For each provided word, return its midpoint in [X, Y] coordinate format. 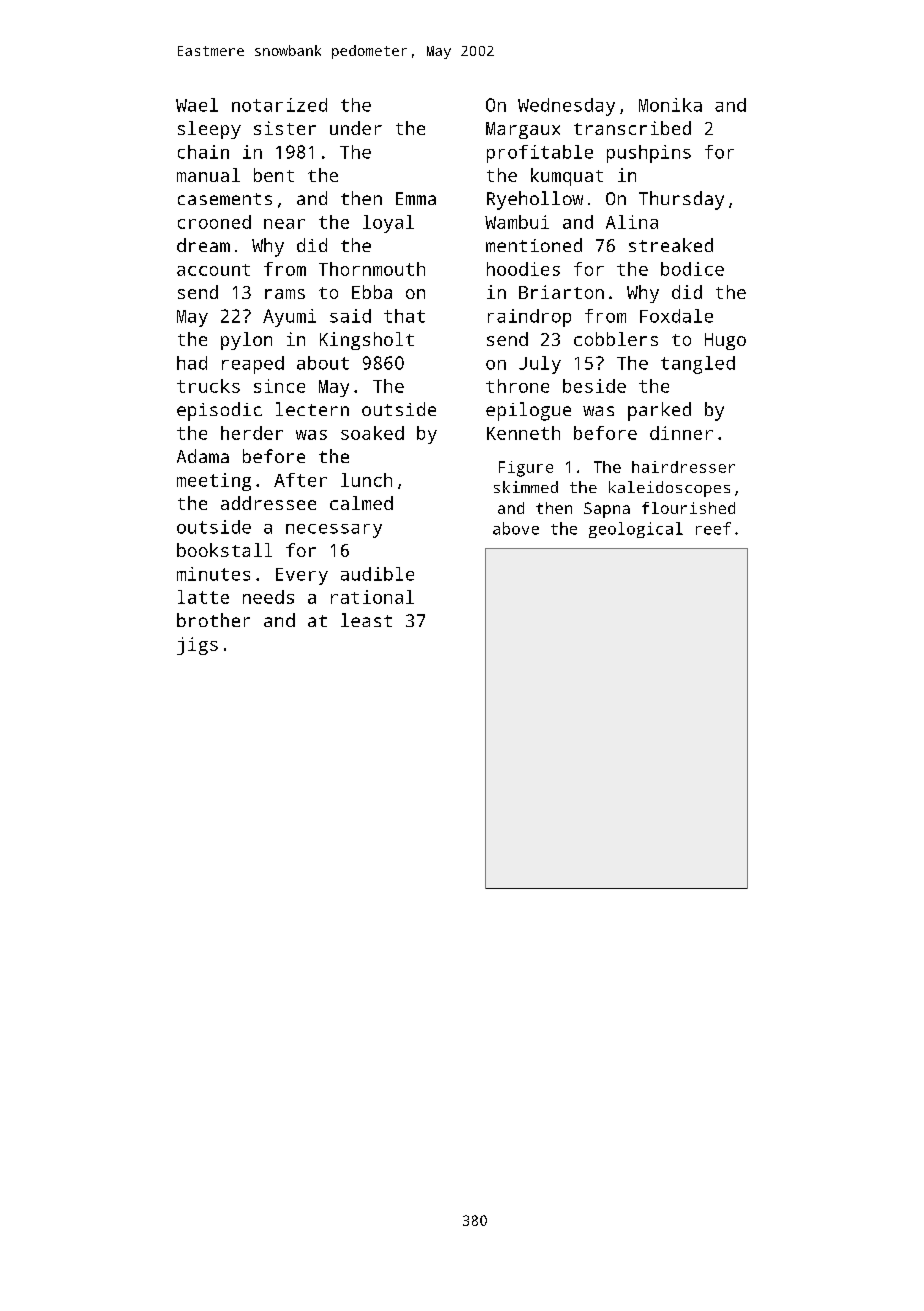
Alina [632, 222]
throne [517, 386]
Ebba [372, 292]
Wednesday [566, 107]
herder [252, 433]
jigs [197, 646]
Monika [670, 105]
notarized [279, 105]
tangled [698, 365]
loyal [388, 224]
